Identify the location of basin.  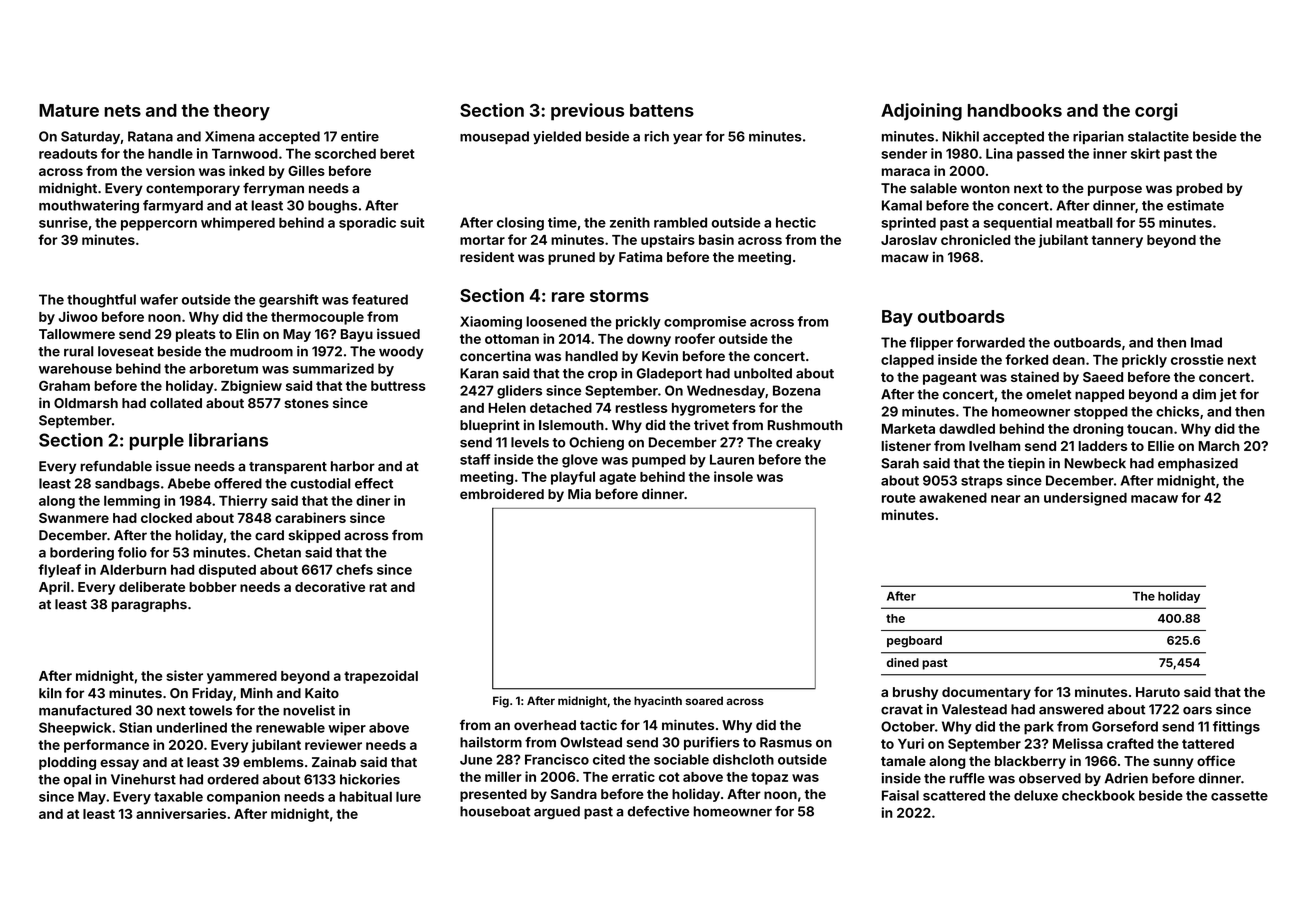
(716, 239).
